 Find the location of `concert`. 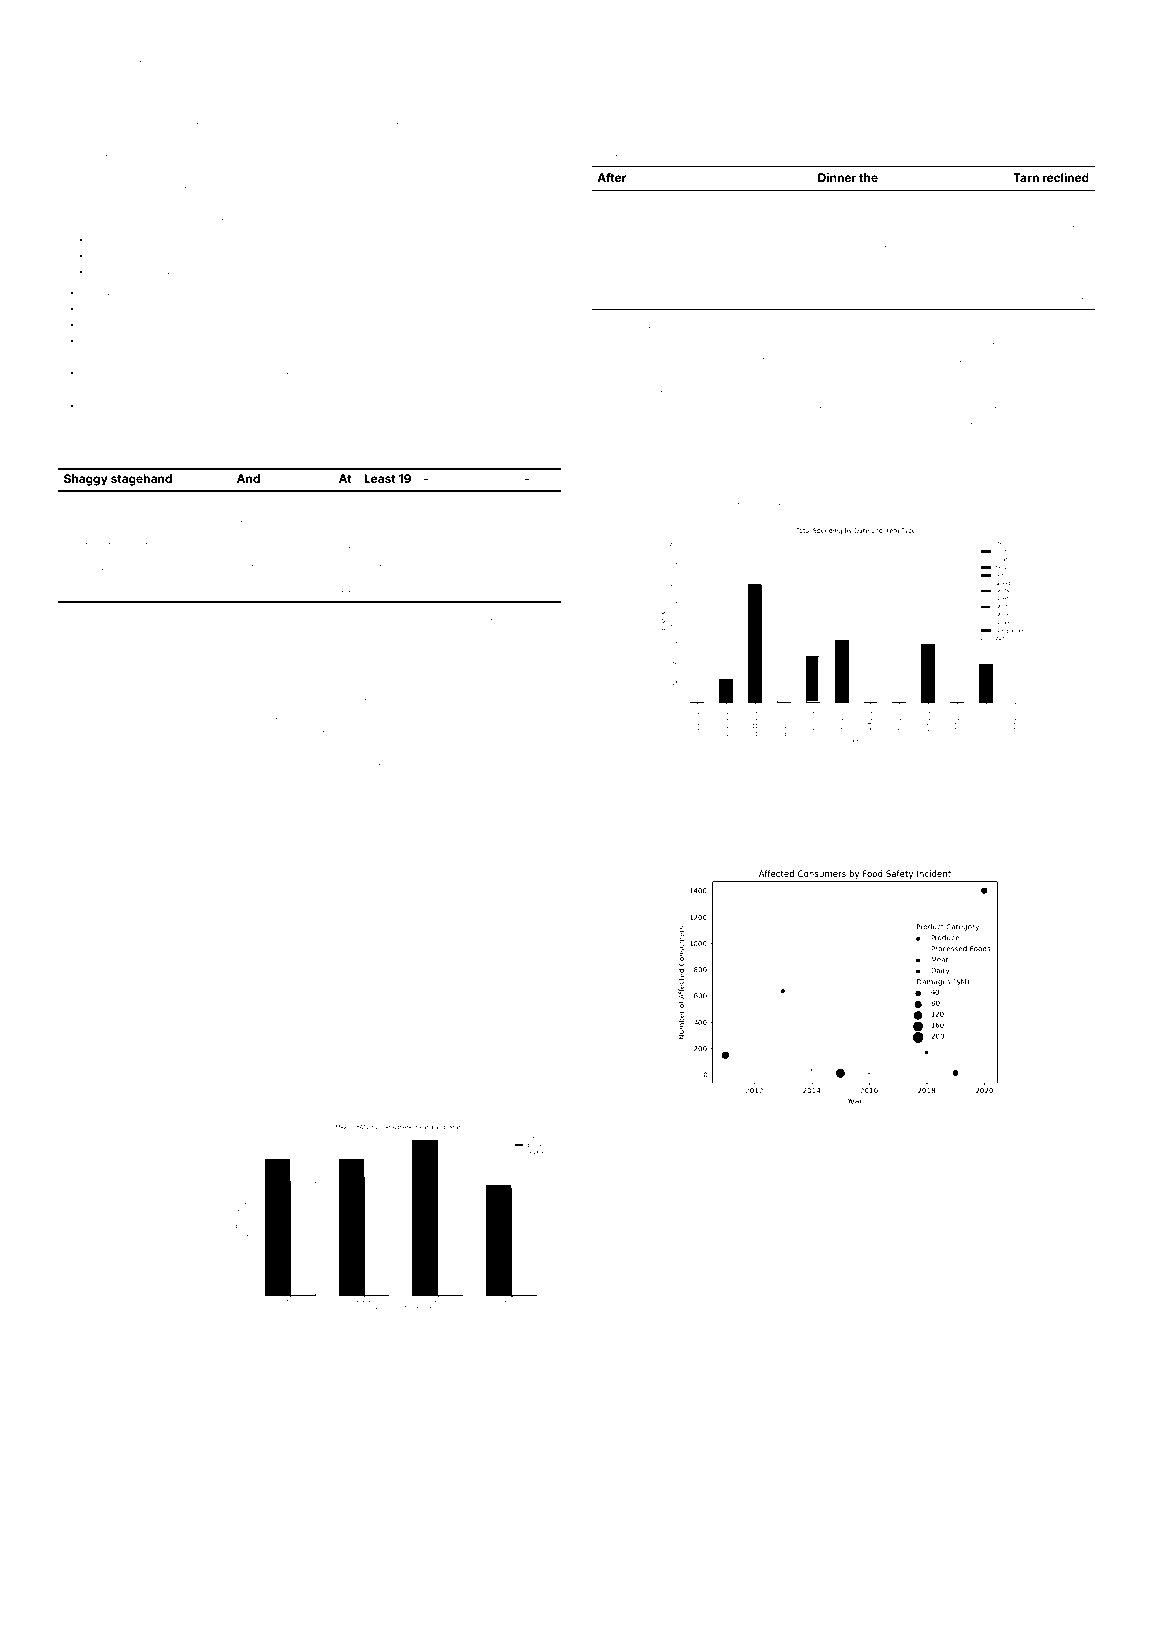

concert is located at coordinates (519, 441).
